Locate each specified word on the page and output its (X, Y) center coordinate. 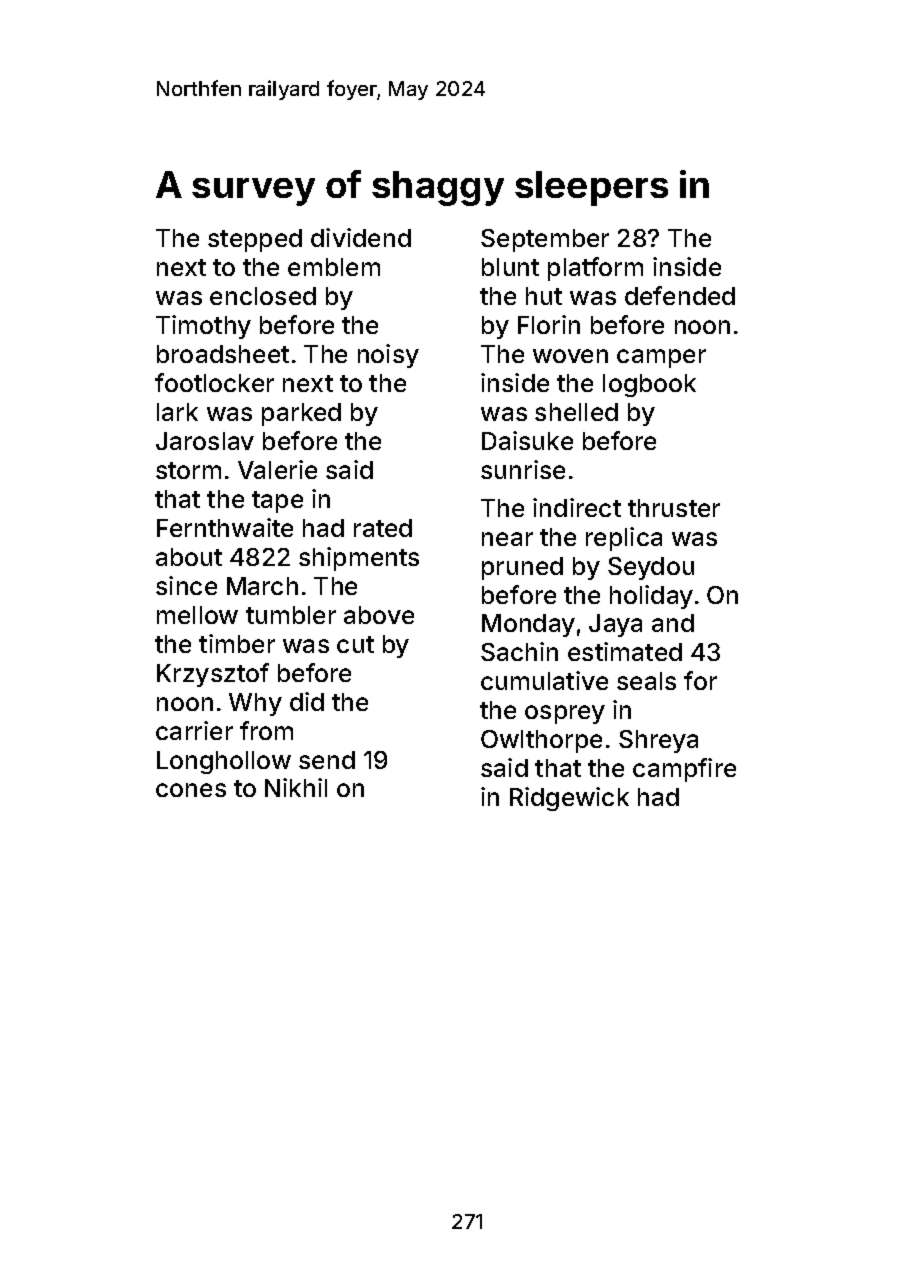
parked (301, 414)
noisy (388, 356)
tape (277, 502)
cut (355, 644)
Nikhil (296, 787)
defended (680, 295)
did (307, 701)
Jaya (615, 625)
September (545, 240)
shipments (359, 559)
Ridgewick (569, 799)
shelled (576, 412)
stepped (255, 240)
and (673, 623)
